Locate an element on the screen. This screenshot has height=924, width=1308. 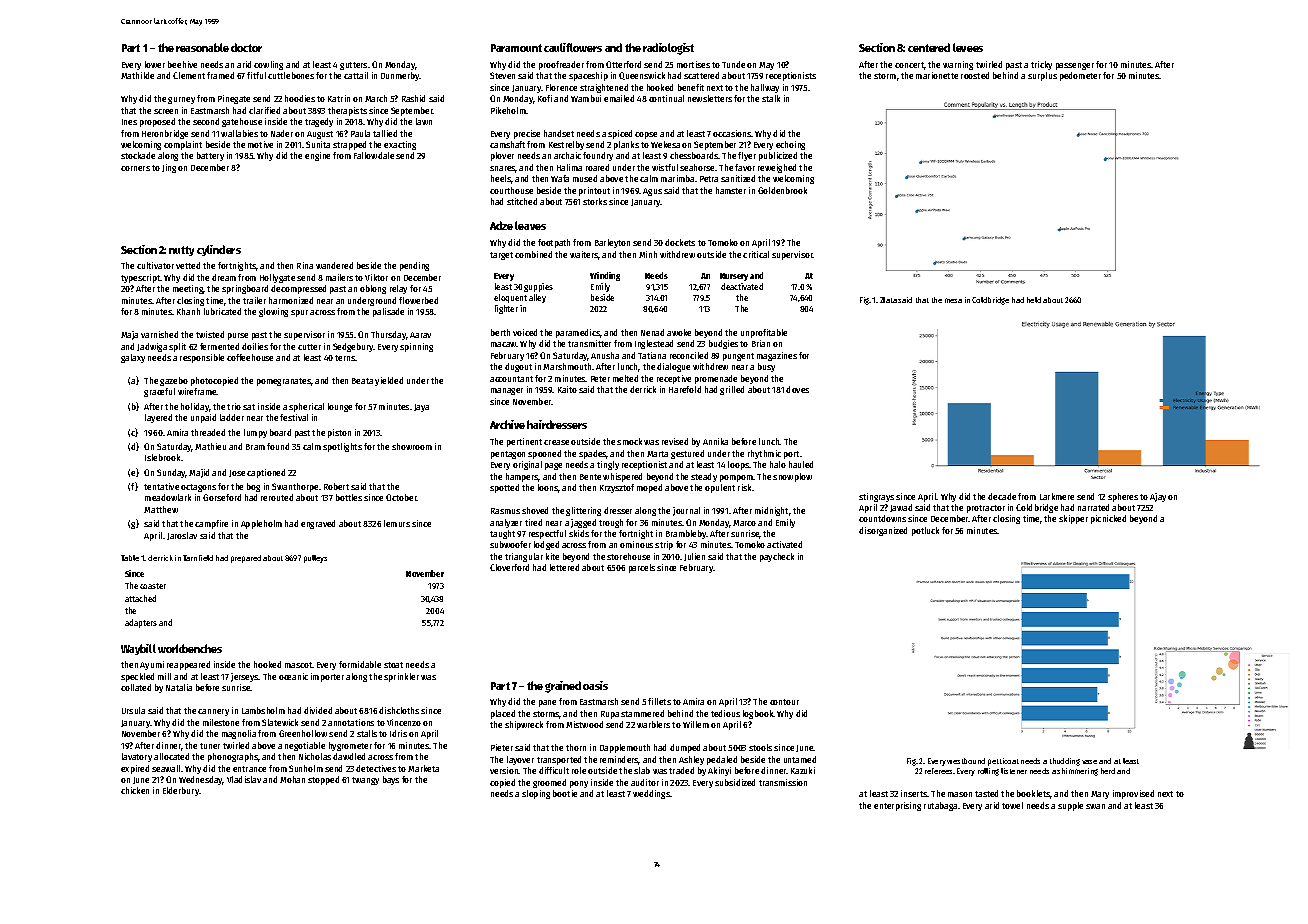
Ajay is located at coordinates (1158, 497).
